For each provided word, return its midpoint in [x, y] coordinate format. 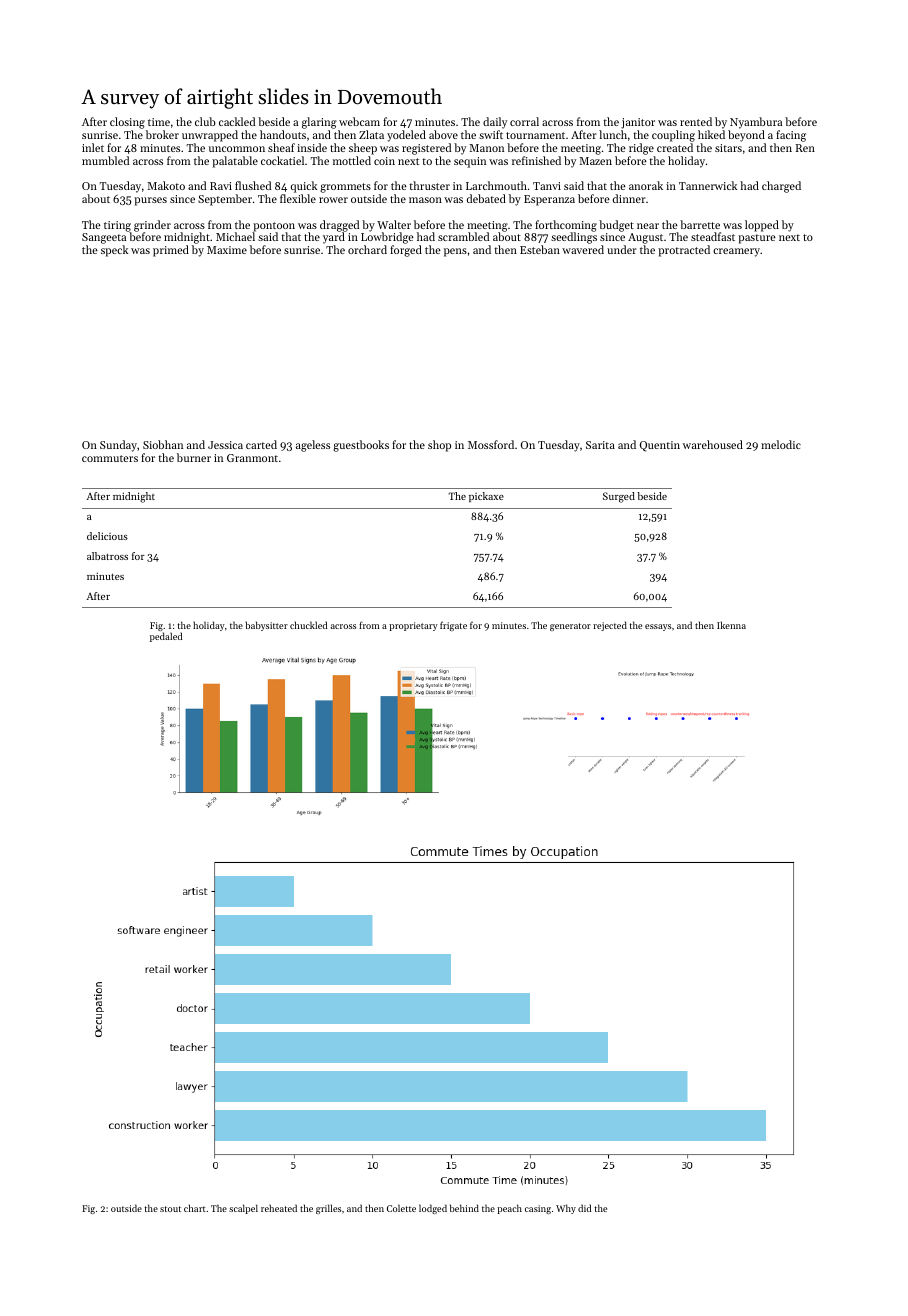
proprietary [413, 626]
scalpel [243, 1209]
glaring [319, 123]
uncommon [237, 149]
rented [696, 121]
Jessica [225, 445]
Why [566, 1209]
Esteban [540, 249]
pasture [757, 239]
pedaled [166, 637]
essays [658, 627]
